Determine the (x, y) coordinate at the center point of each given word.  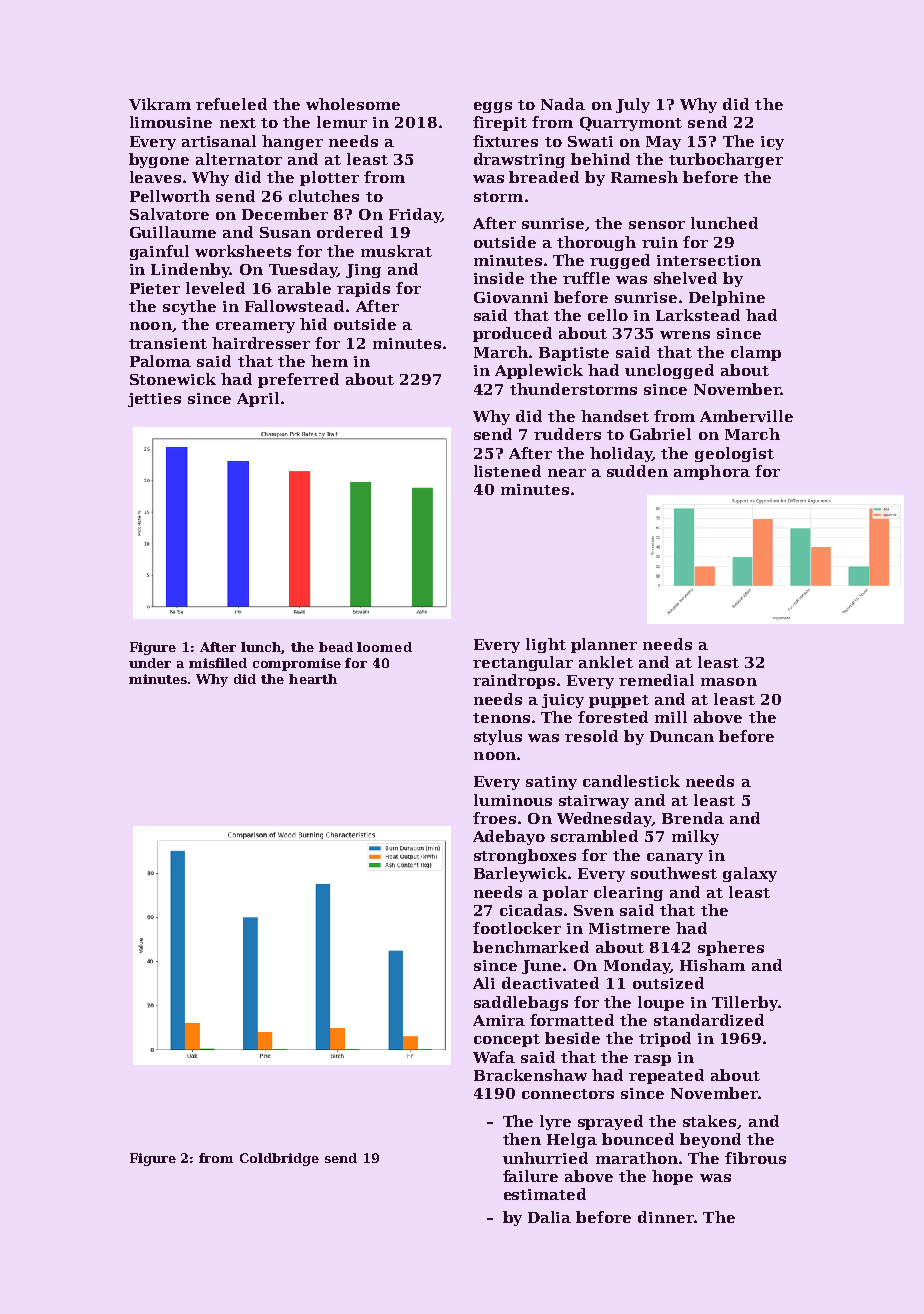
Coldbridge (279, 1159)
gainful (159, 252)
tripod (665, 1039)
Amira (499, 1020)
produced (512, 334)
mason (729, 682)
